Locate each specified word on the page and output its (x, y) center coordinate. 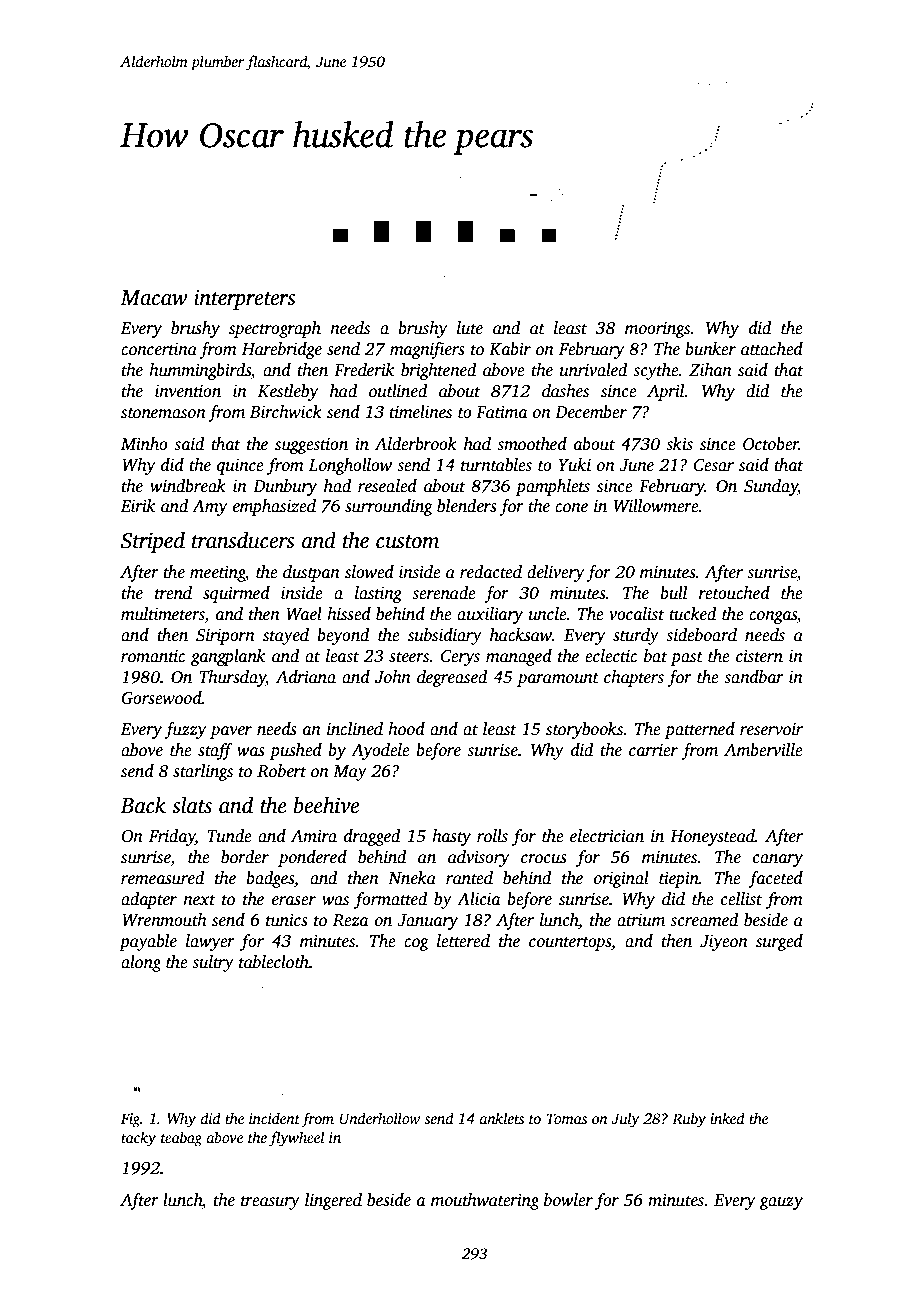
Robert (282, 771)
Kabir (510, 349)
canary (778, 860)
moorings (658, 330)
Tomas (566, 1118)
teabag (181, 1139)
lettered (463, 941)
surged (779, 942)
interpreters (245, 300)
